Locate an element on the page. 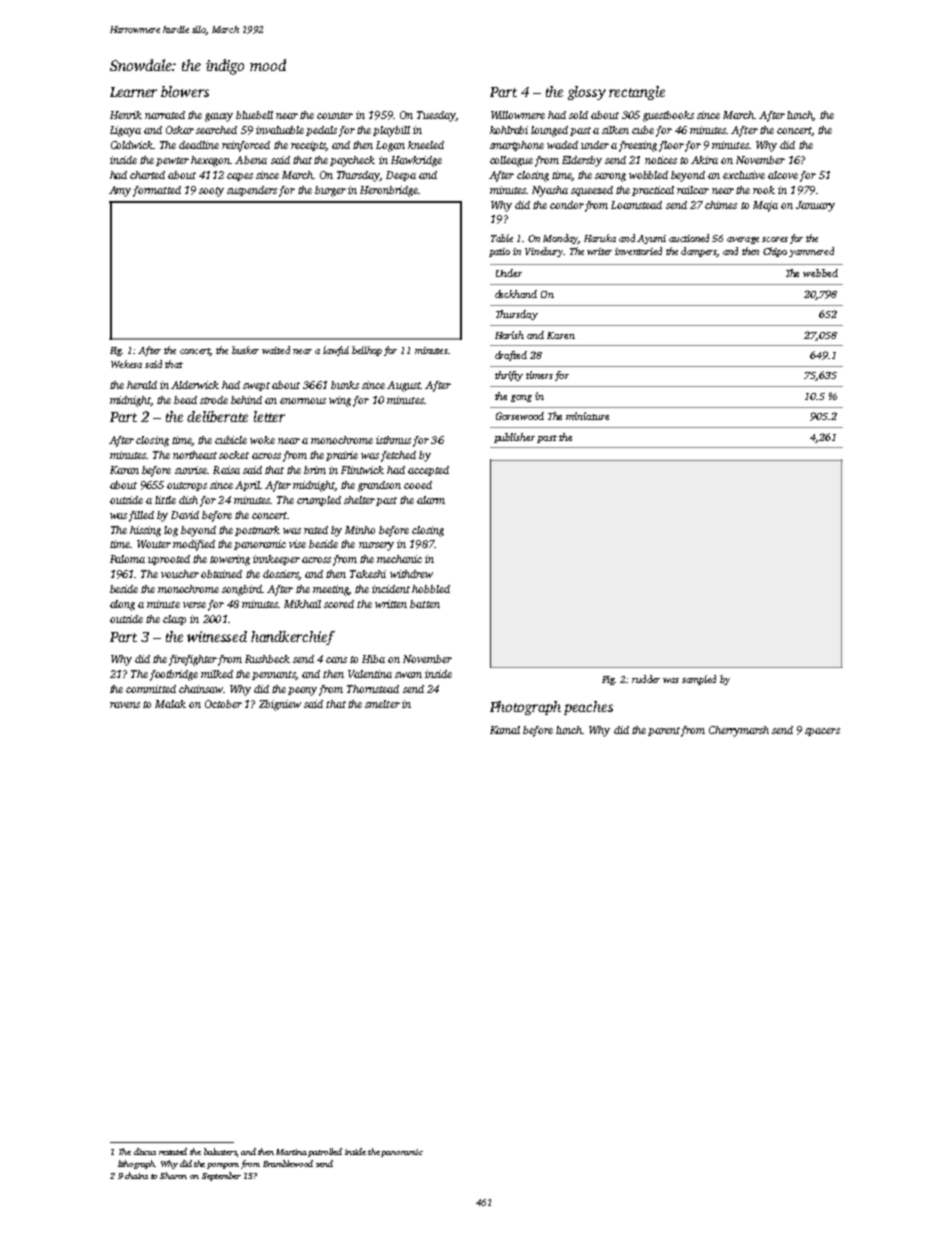 This page has height=1233, width=952. Tuesday is located at coordinates (436, 116).
